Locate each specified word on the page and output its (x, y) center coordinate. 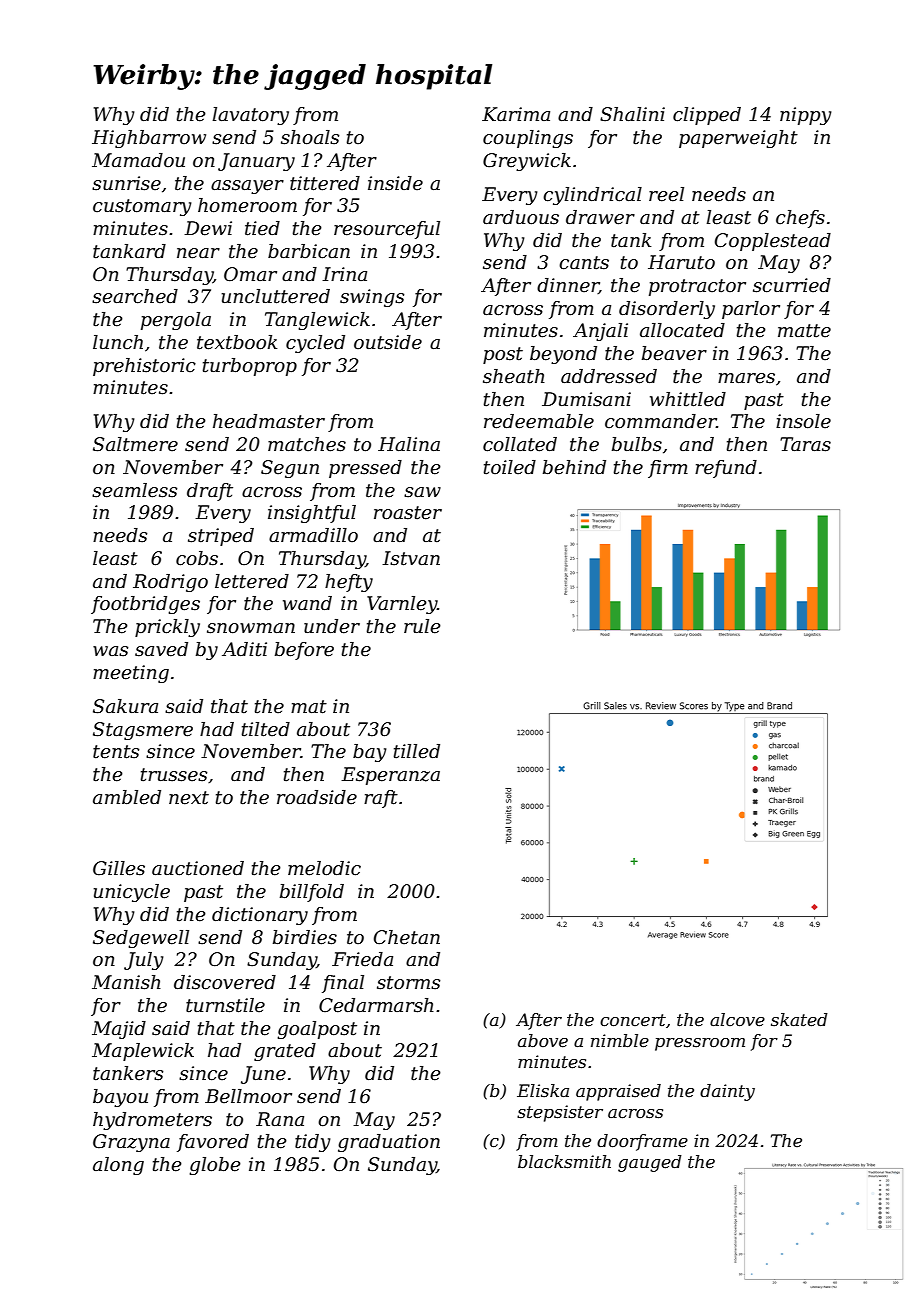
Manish (126, 982)
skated (799, 1020)
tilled (417, 751)
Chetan (407, 937)
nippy (806, 116)
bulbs (637, 444)
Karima (516, 114)
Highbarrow (149, 139)
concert (633, 1020)
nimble (620, 1041)
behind (574, 467)
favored (213, 1143)
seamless (134, 490)
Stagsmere (143, 731)
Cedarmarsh (376, 1005)
